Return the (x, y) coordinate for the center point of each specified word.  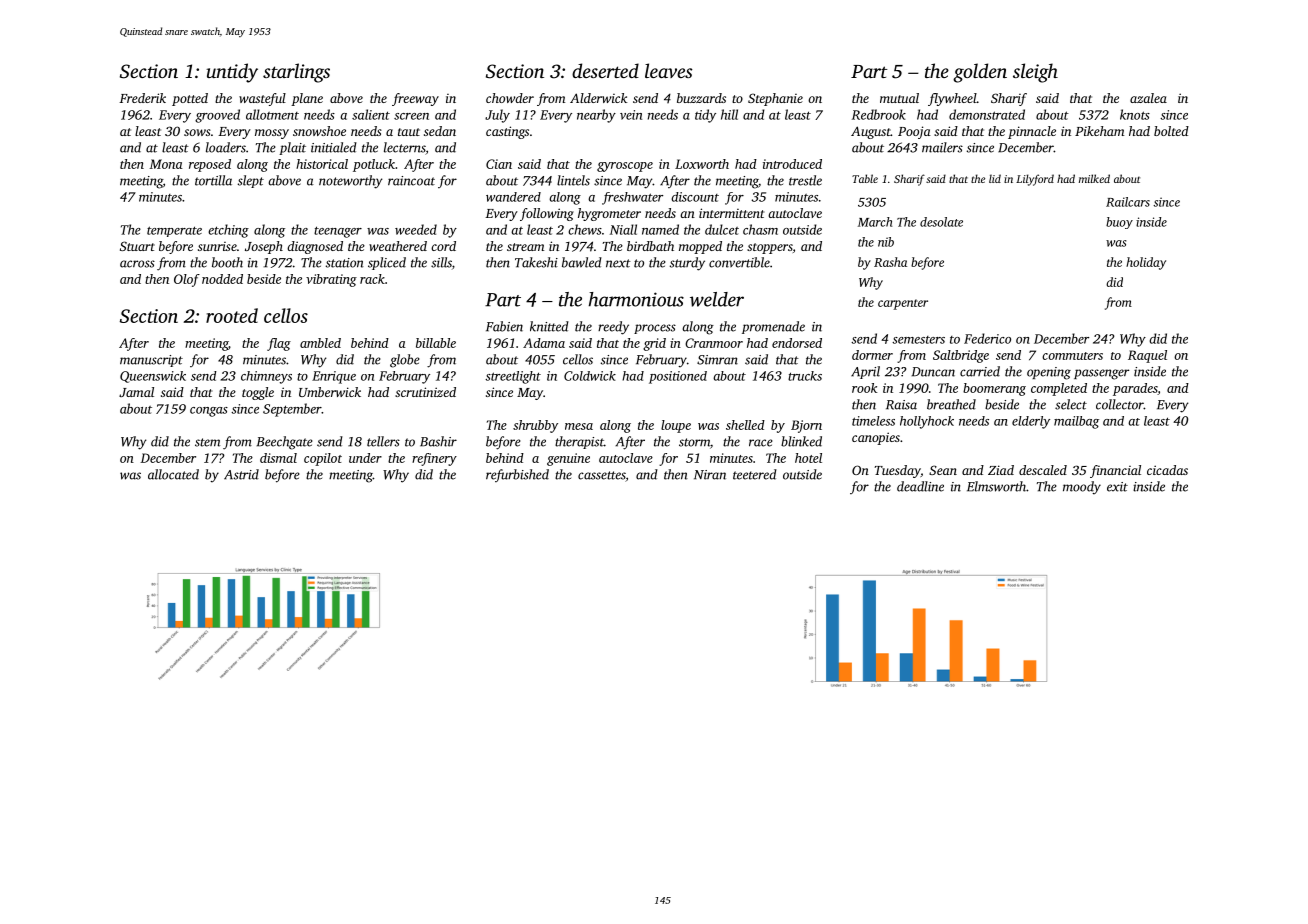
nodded (222, 279)
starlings (296, 73)
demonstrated (987, 114)
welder (717, 299)
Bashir (438, 441)
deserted (605, 70)
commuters (1072, 356)
